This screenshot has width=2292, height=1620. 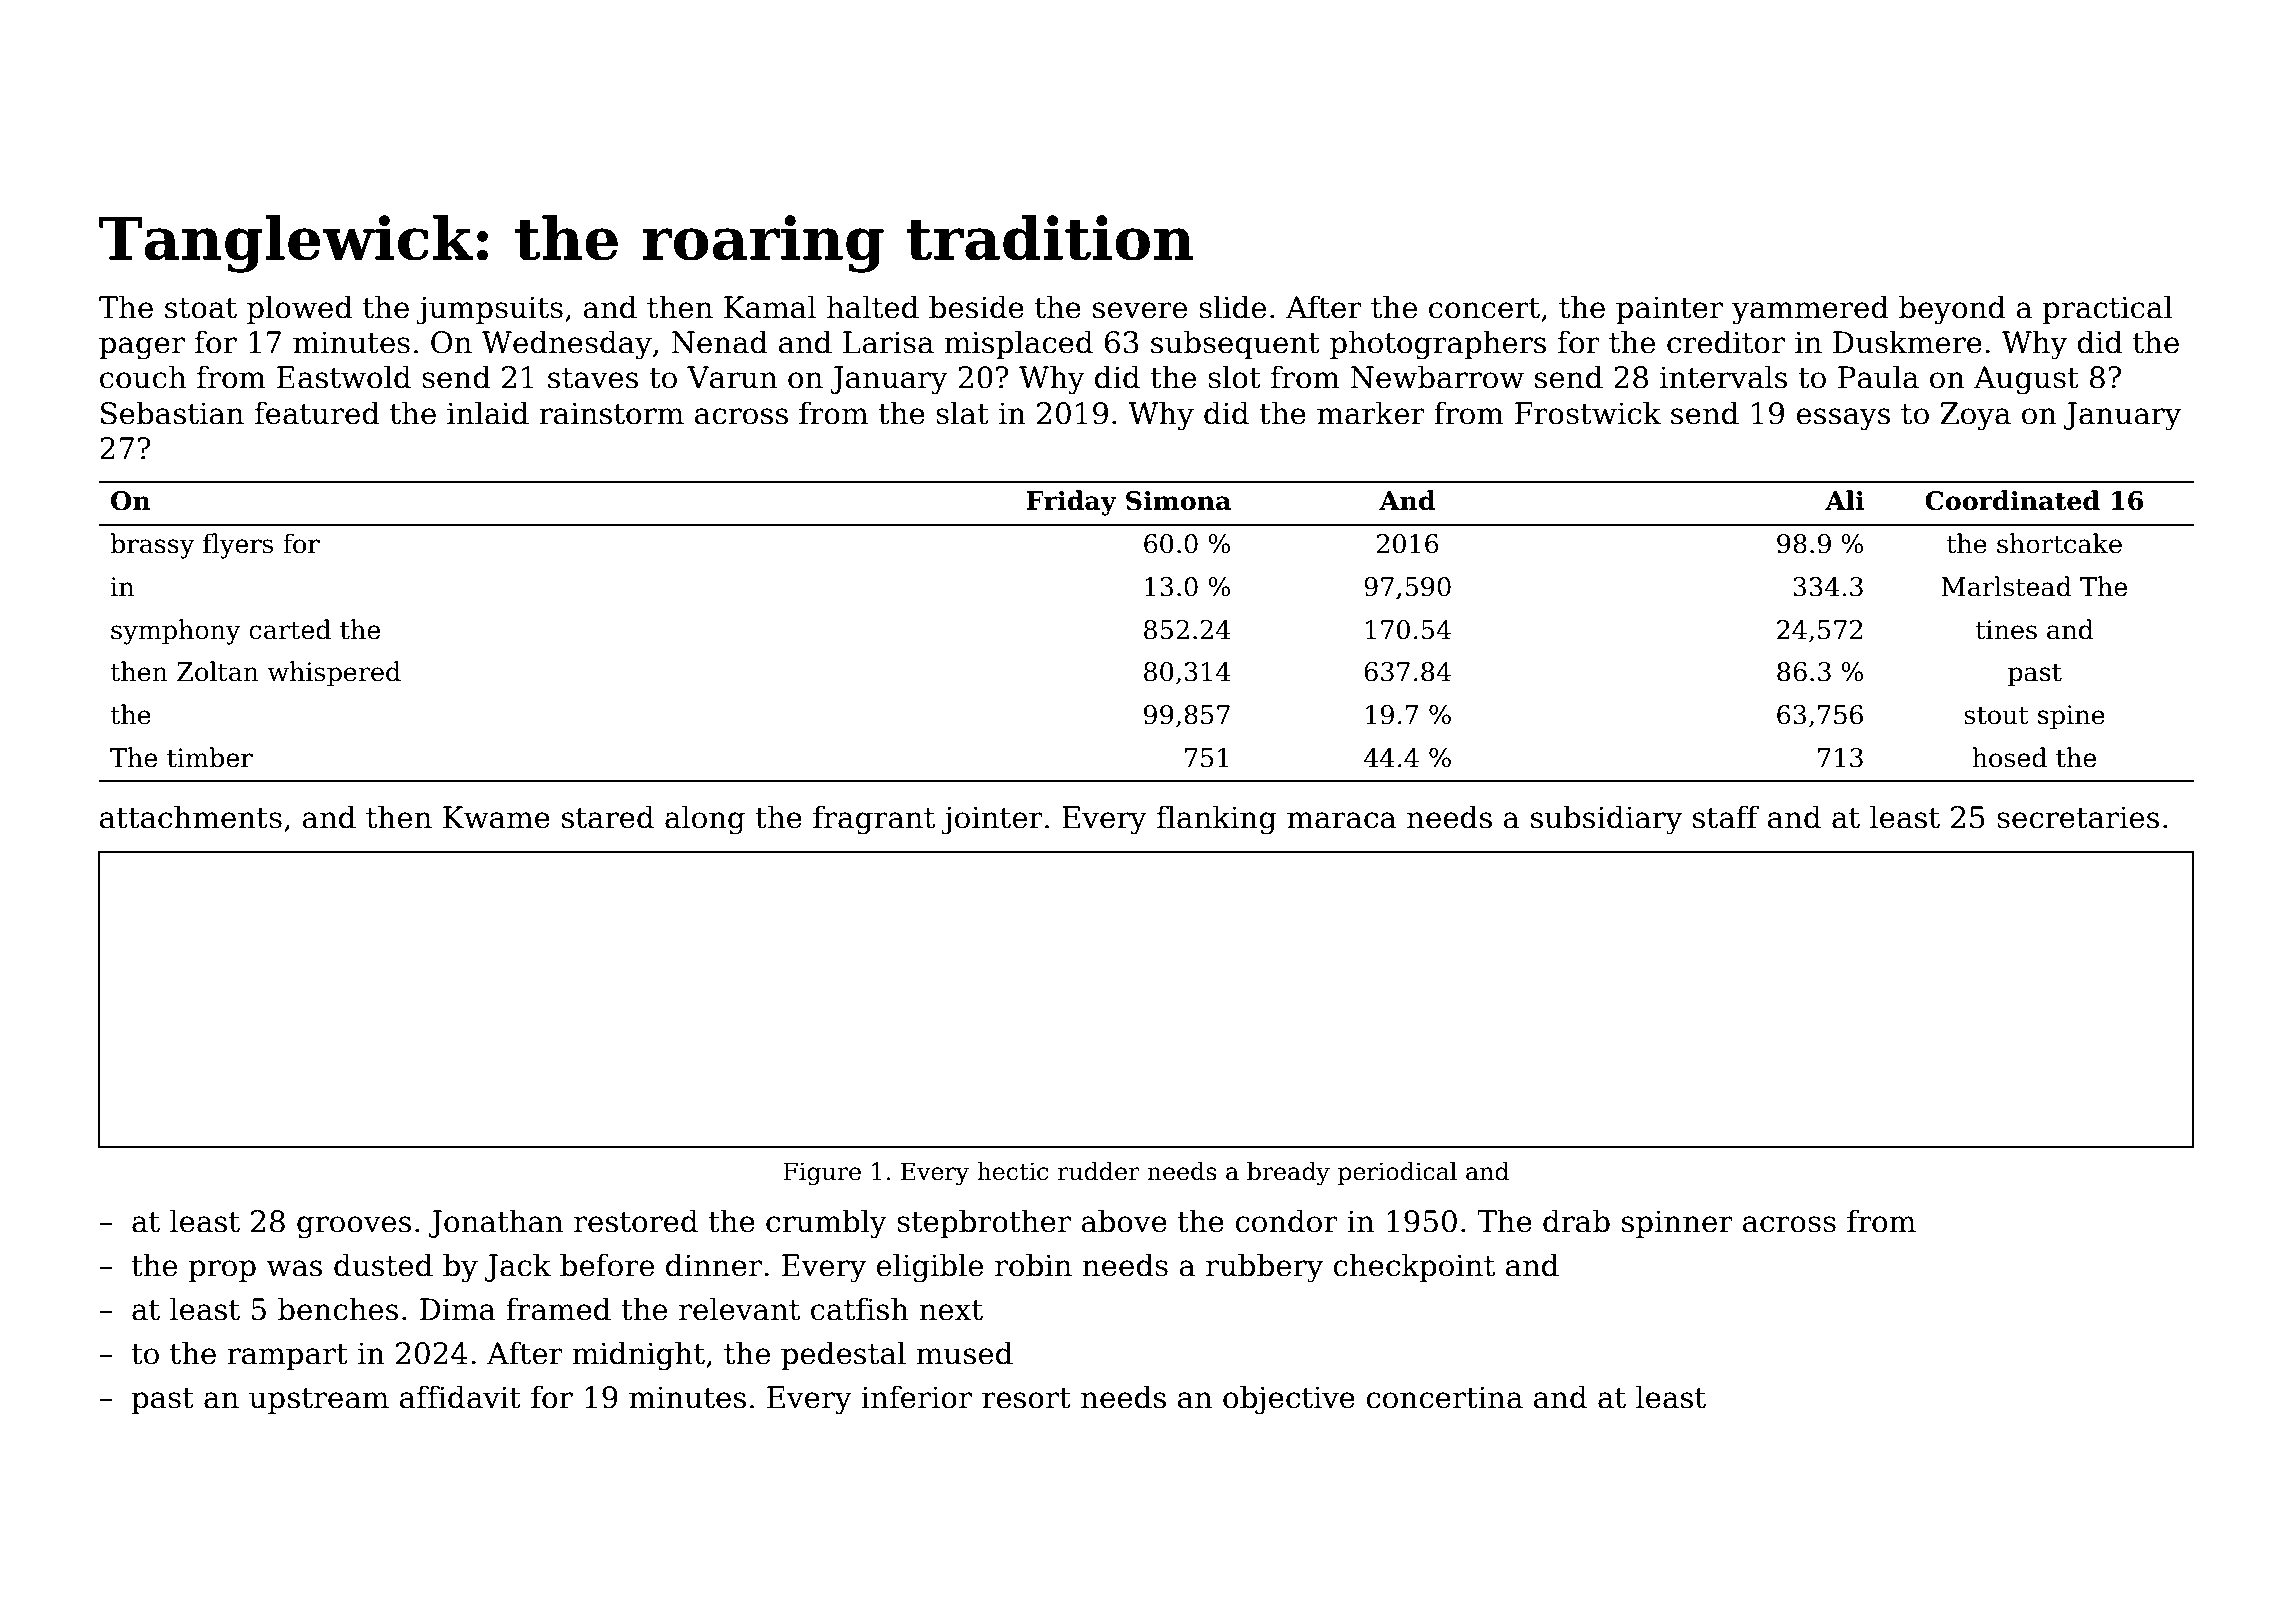 I want to click on periodical, so click(x=1397, y=1173).
